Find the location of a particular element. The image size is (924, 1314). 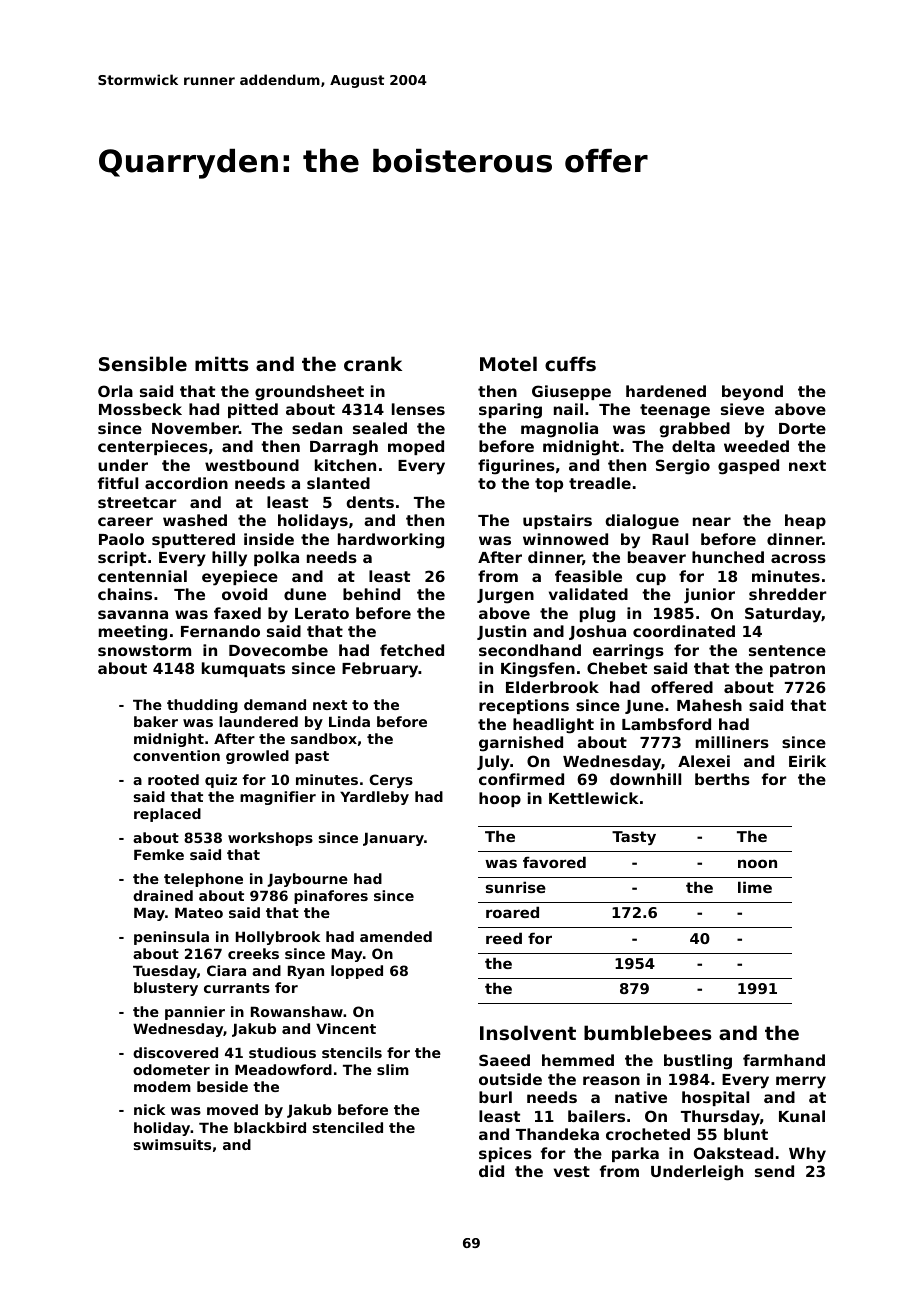

vest is located at coordinates (572, 1171).
